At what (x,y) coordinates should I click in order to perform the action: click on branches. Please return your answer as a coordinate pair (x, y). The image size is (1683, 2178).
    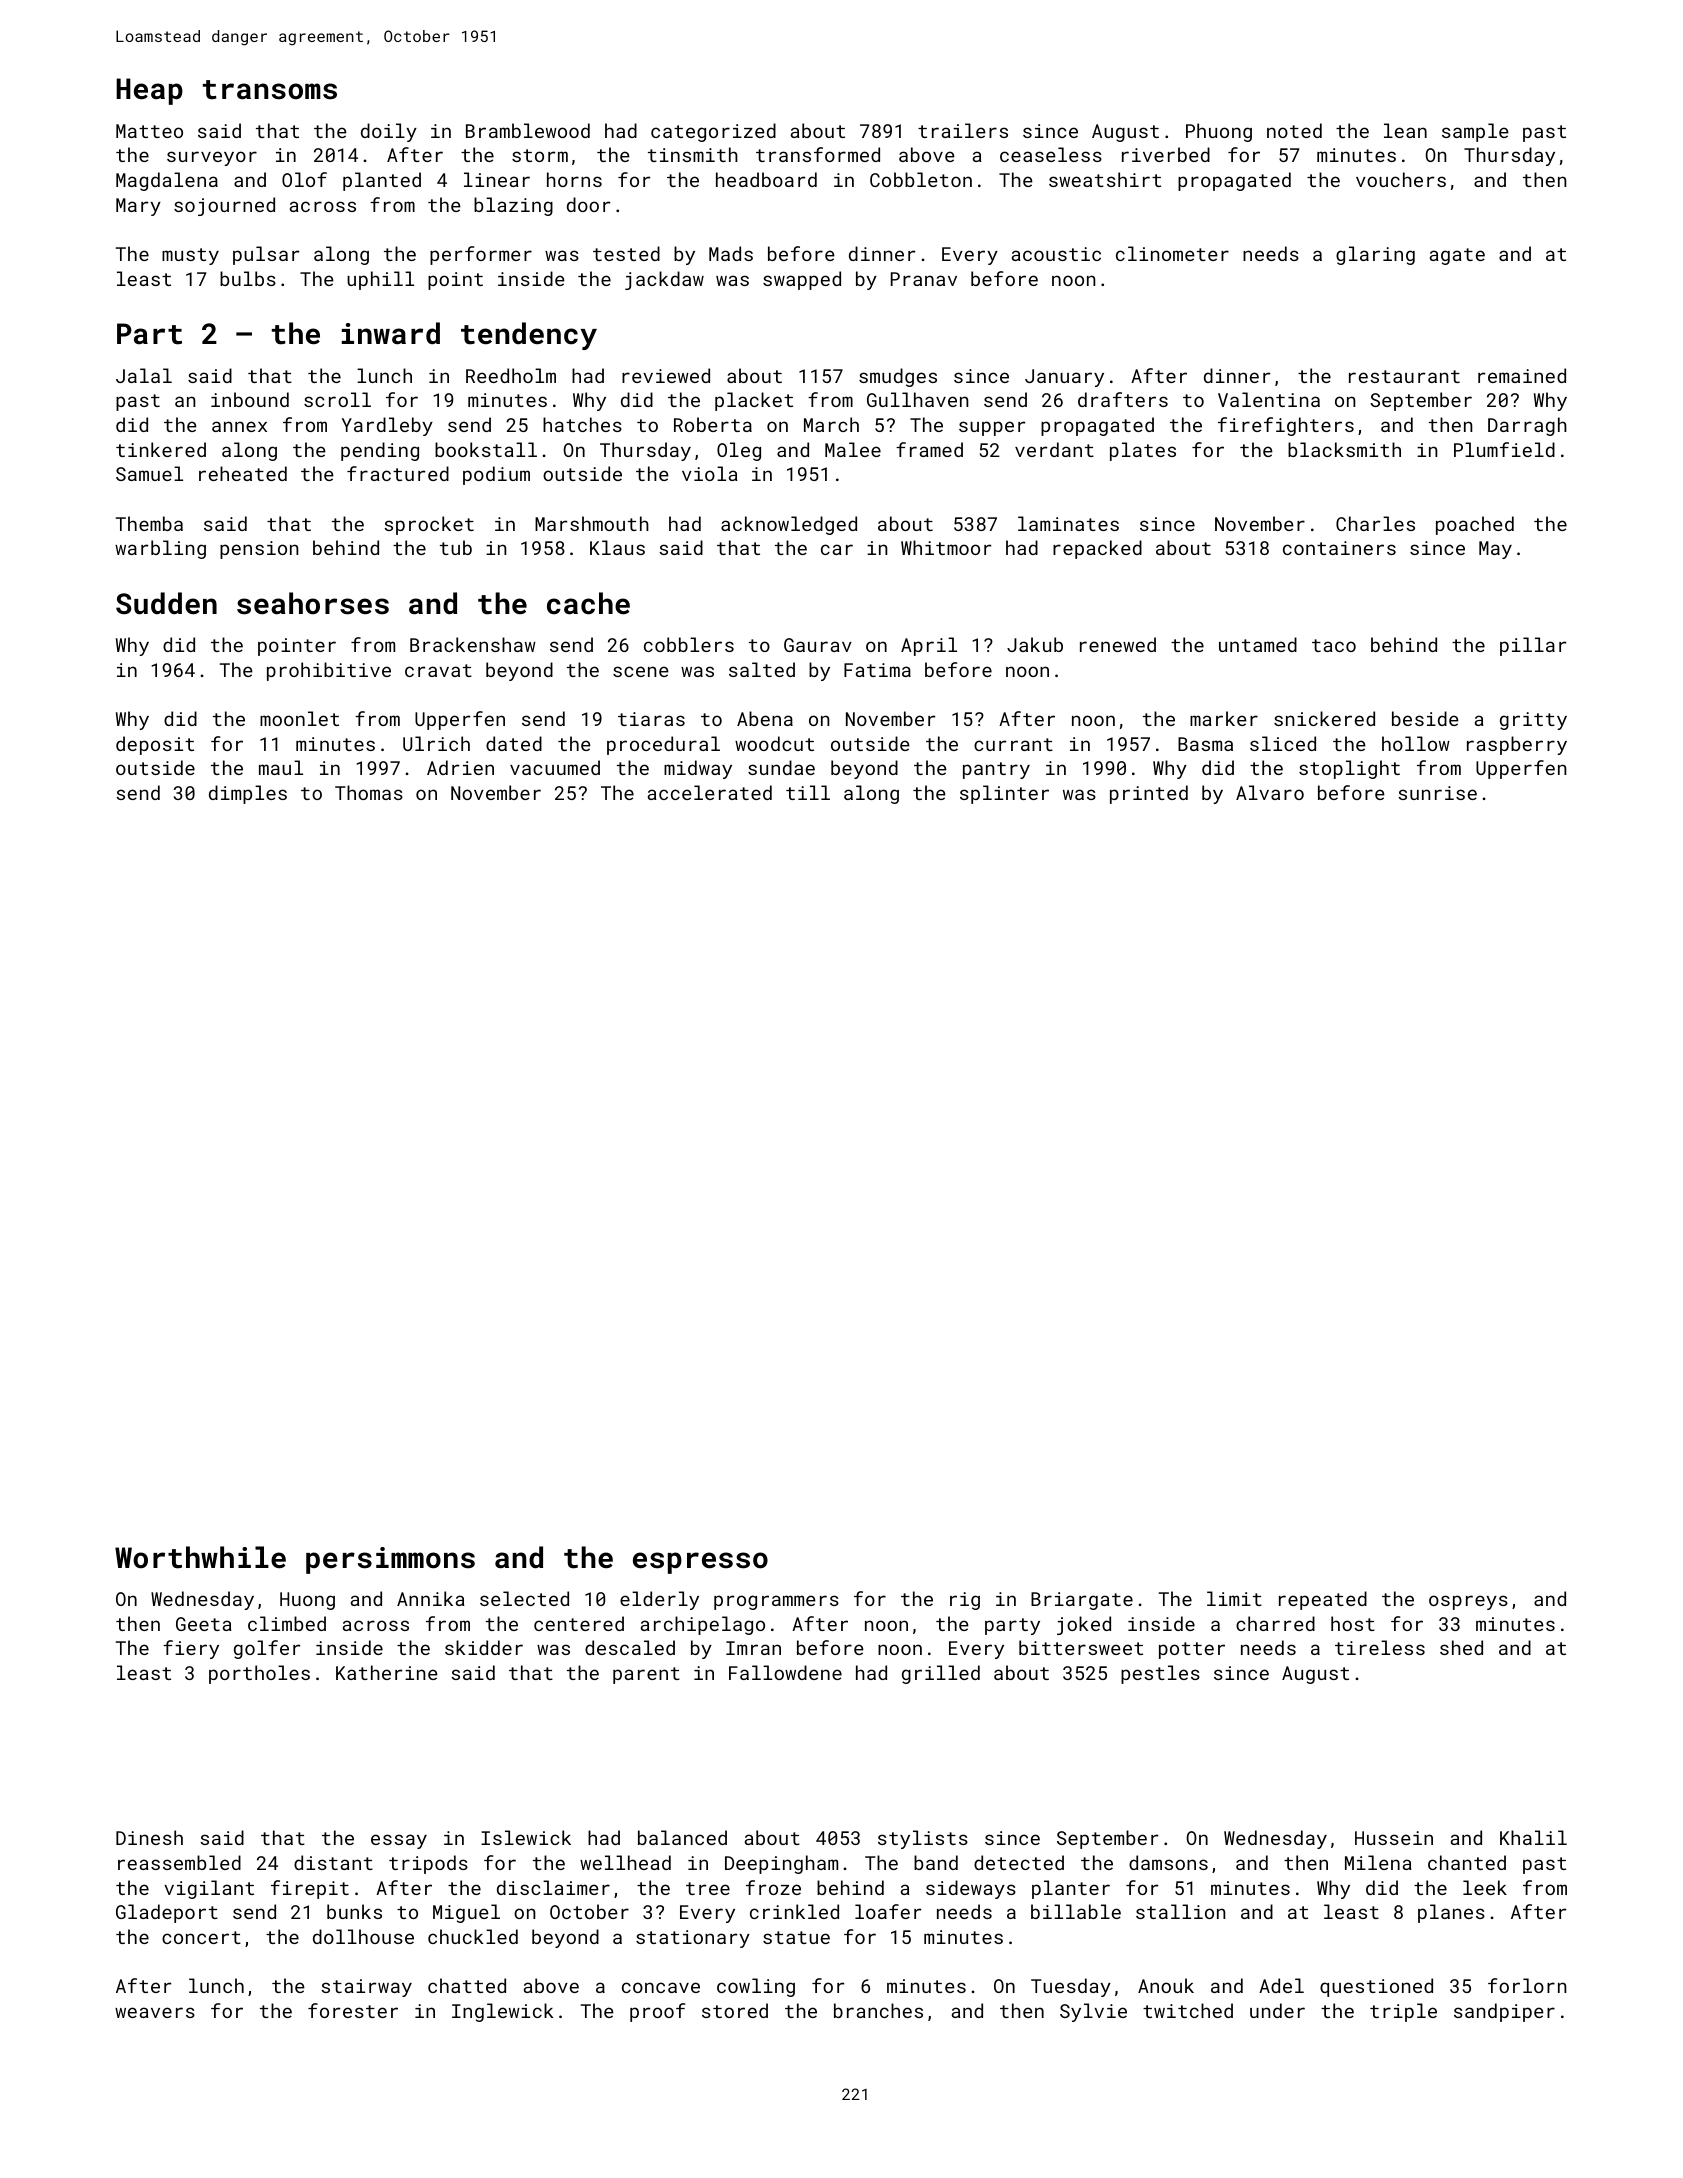
    Looking at the image, I should click on (878, 2010).
